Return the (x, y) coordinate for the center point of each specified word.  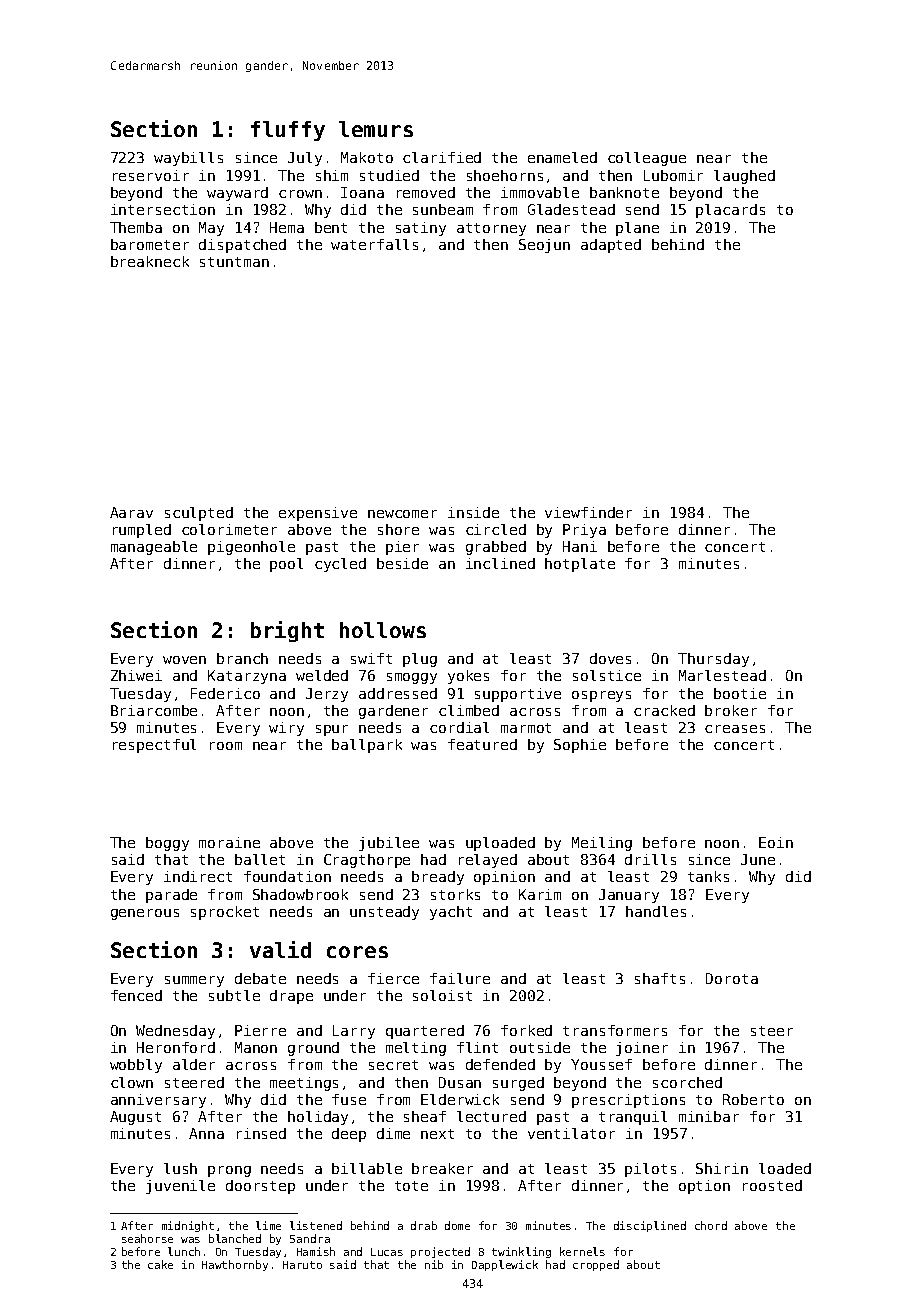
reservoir (151, 175)
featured (482, 744)
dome (457, 1225)
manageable (154, 548)
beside (402, 563)
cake (160, 1264)
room (226, 746)
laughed (744, 177)
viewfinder (588, 512)
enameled (562, 157)
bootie (740, 693)
